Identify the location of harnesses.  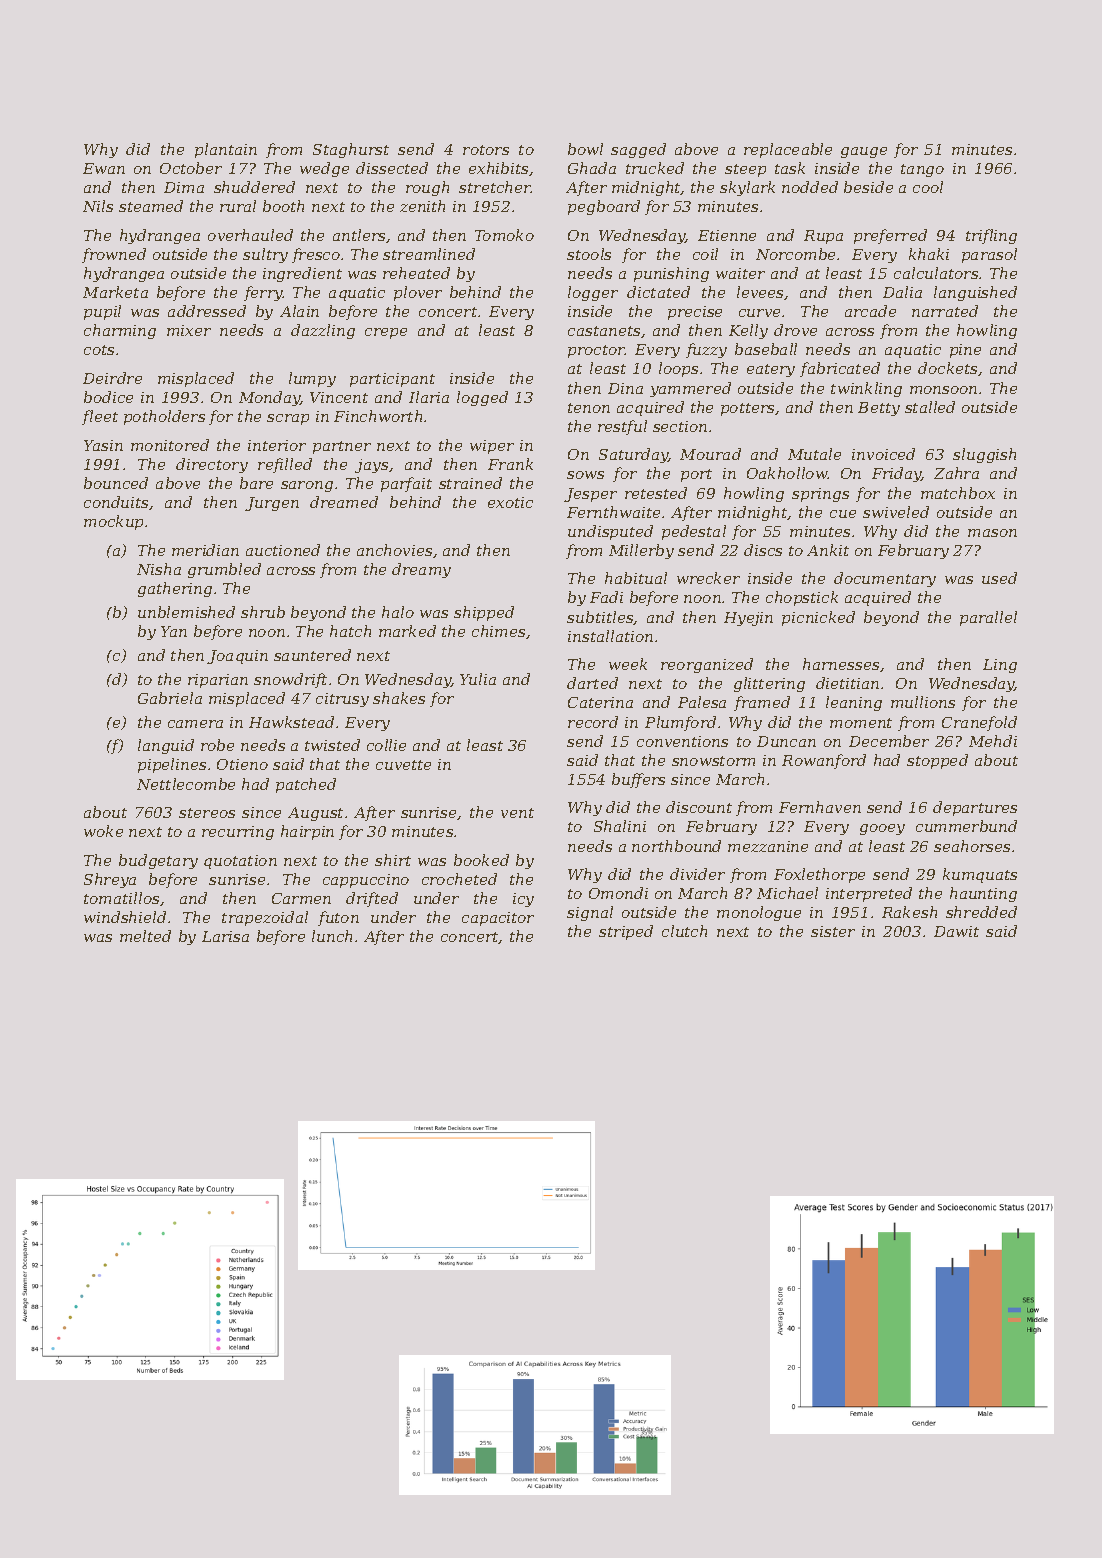
(841, 664).
